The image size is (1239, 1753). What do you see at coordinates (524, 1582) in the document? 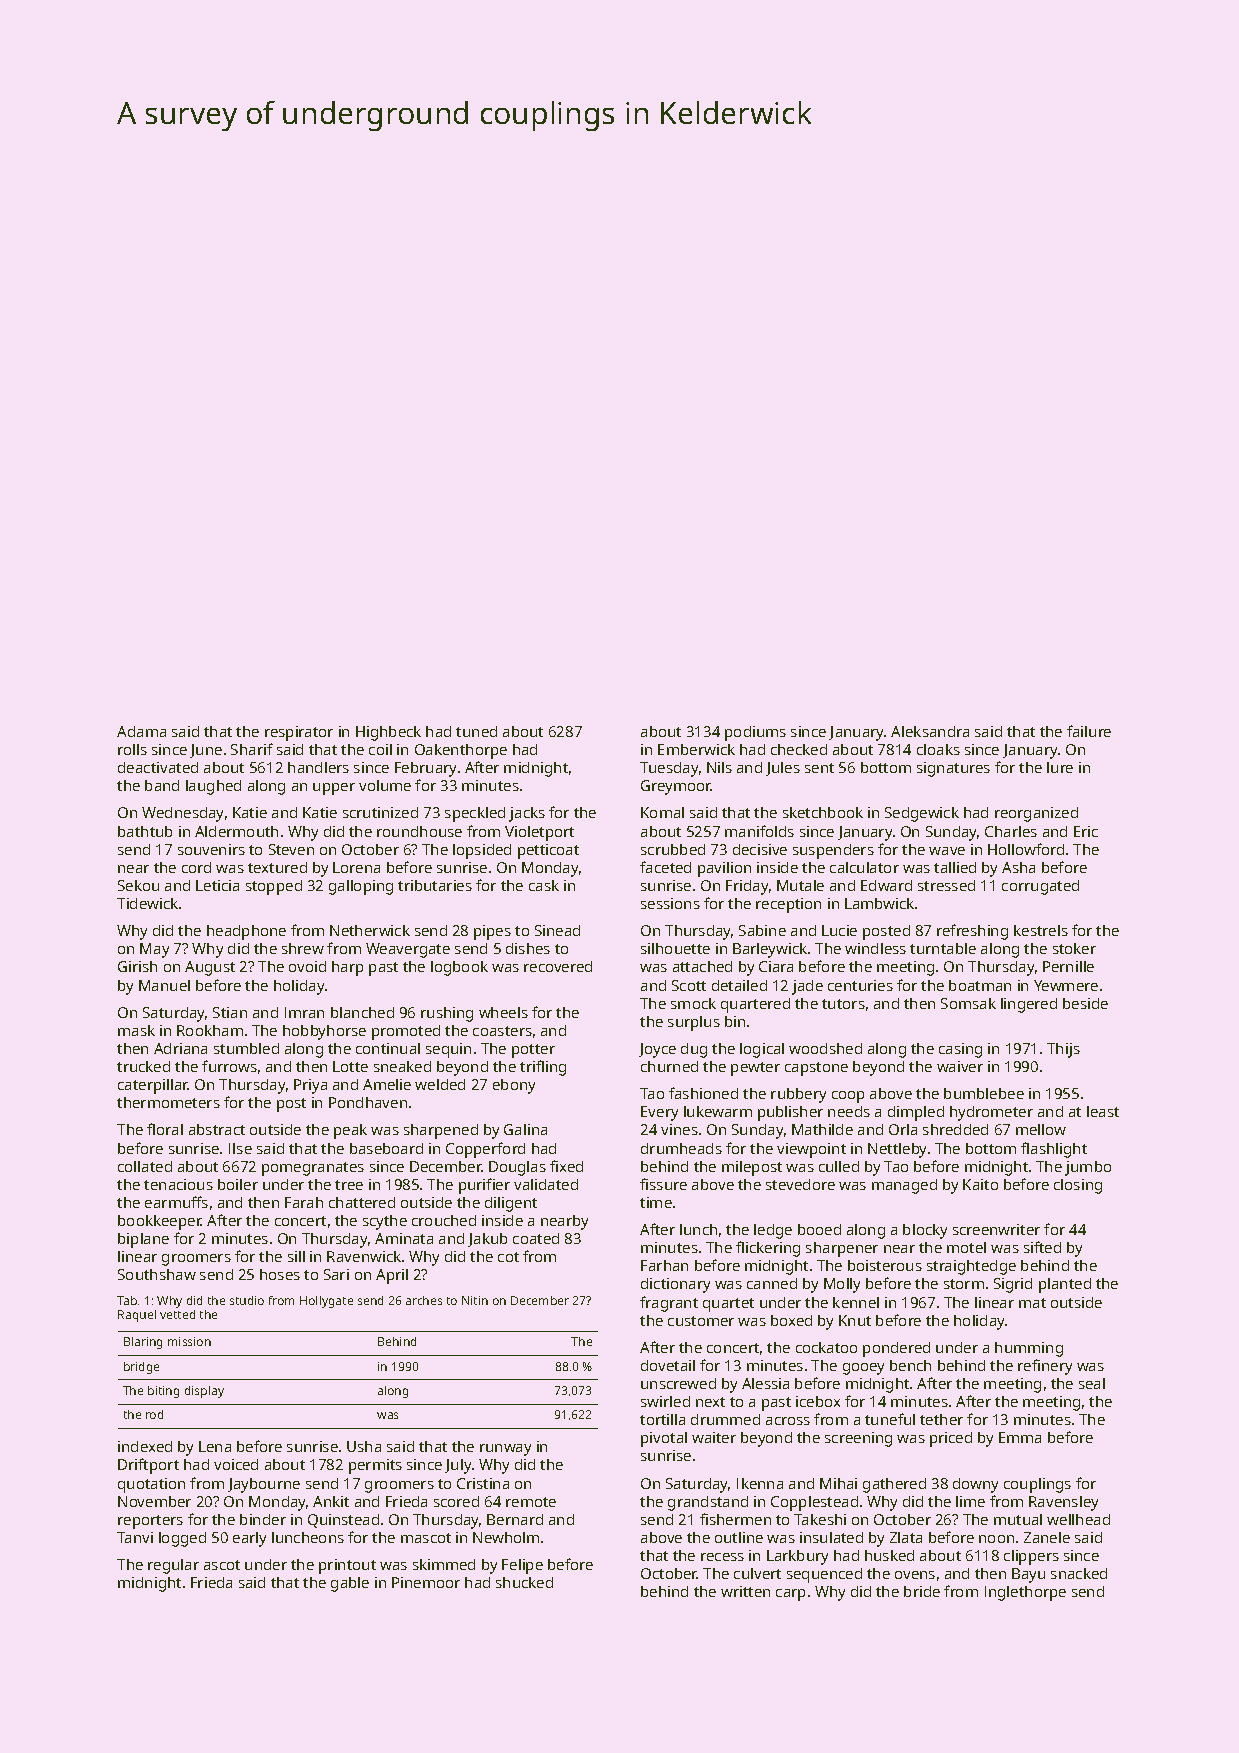
I see `shucked` at bounding box center [524, 1582].
